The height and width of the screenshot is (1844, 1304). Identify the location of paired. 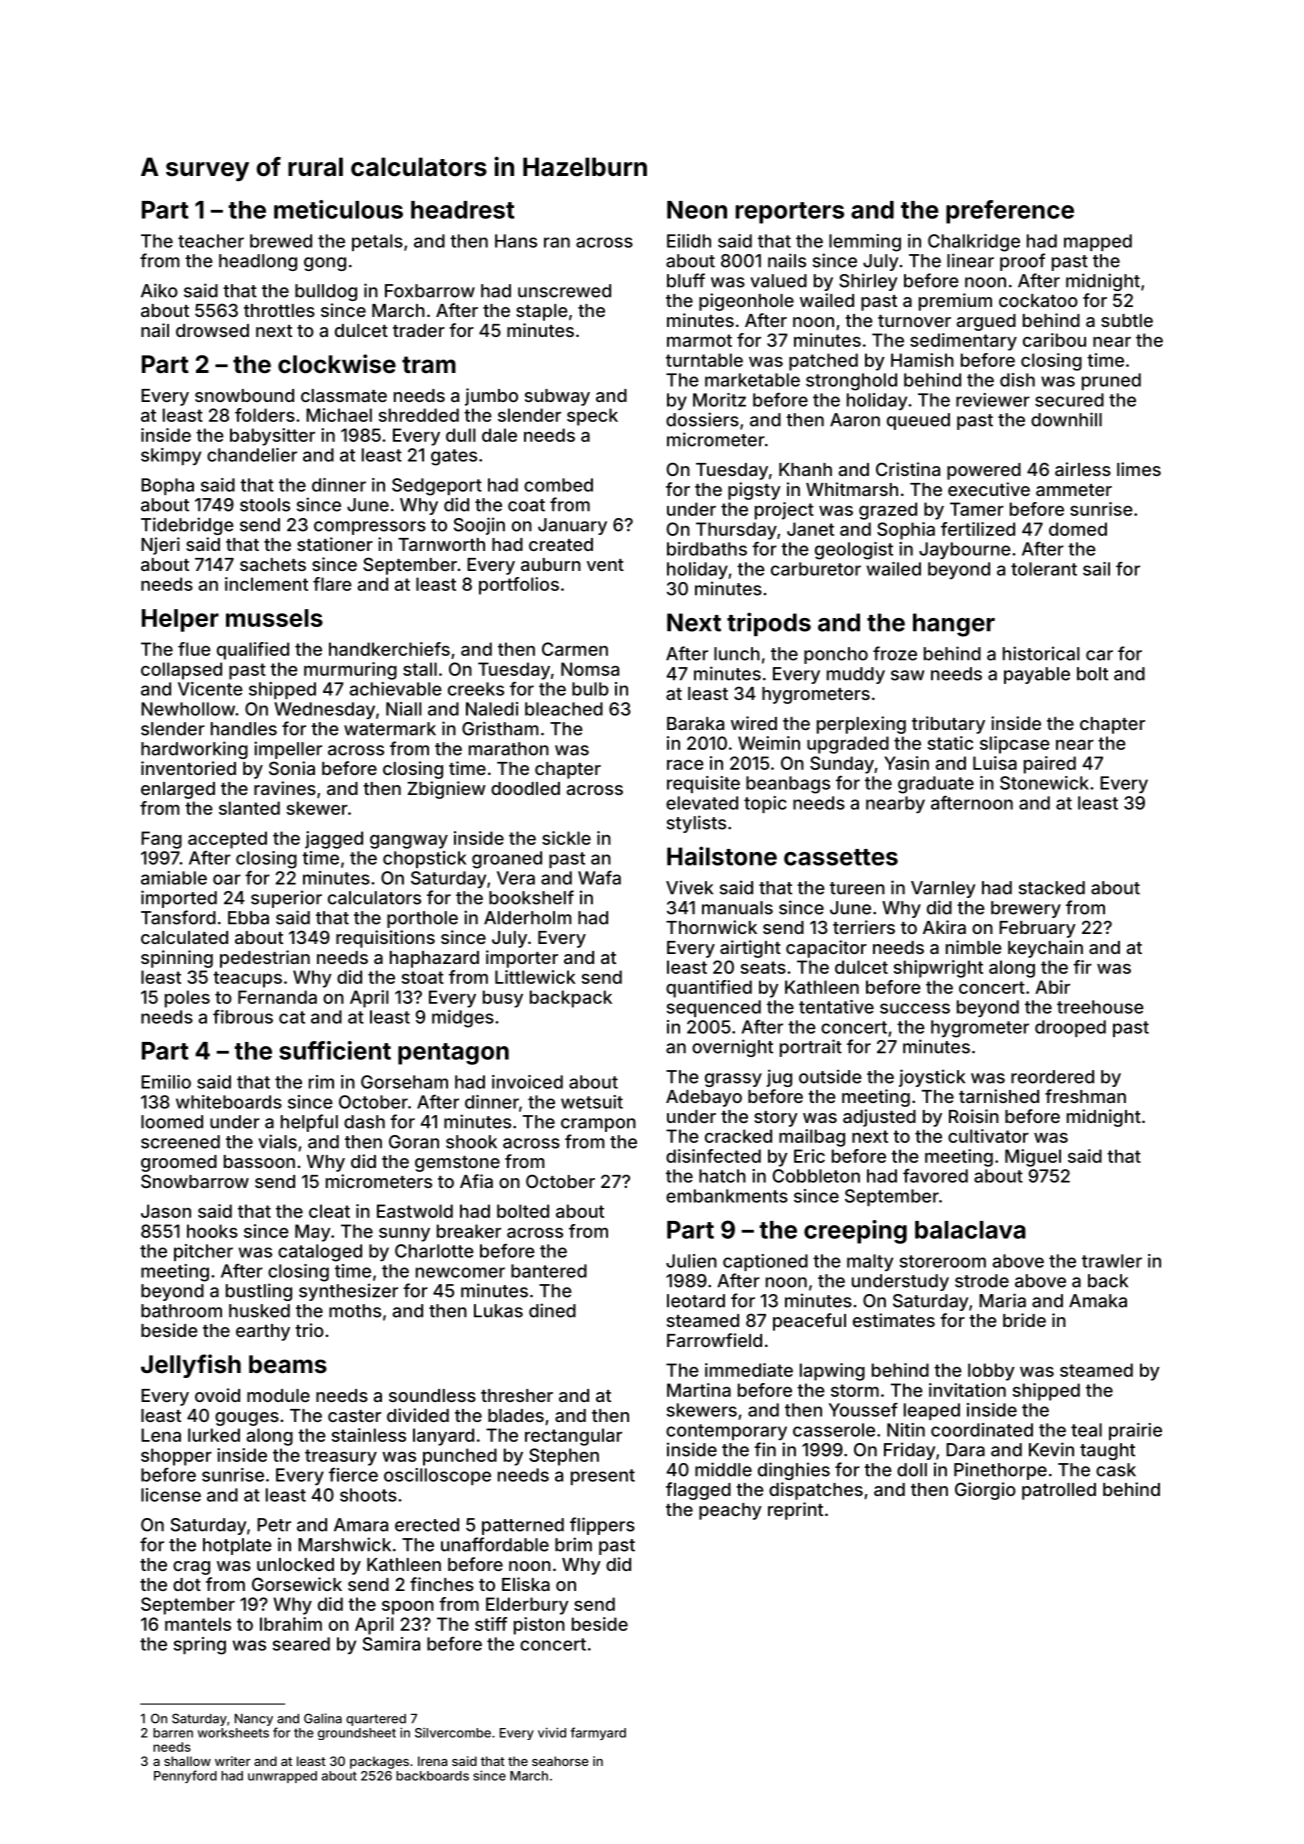
(1050, 765).
